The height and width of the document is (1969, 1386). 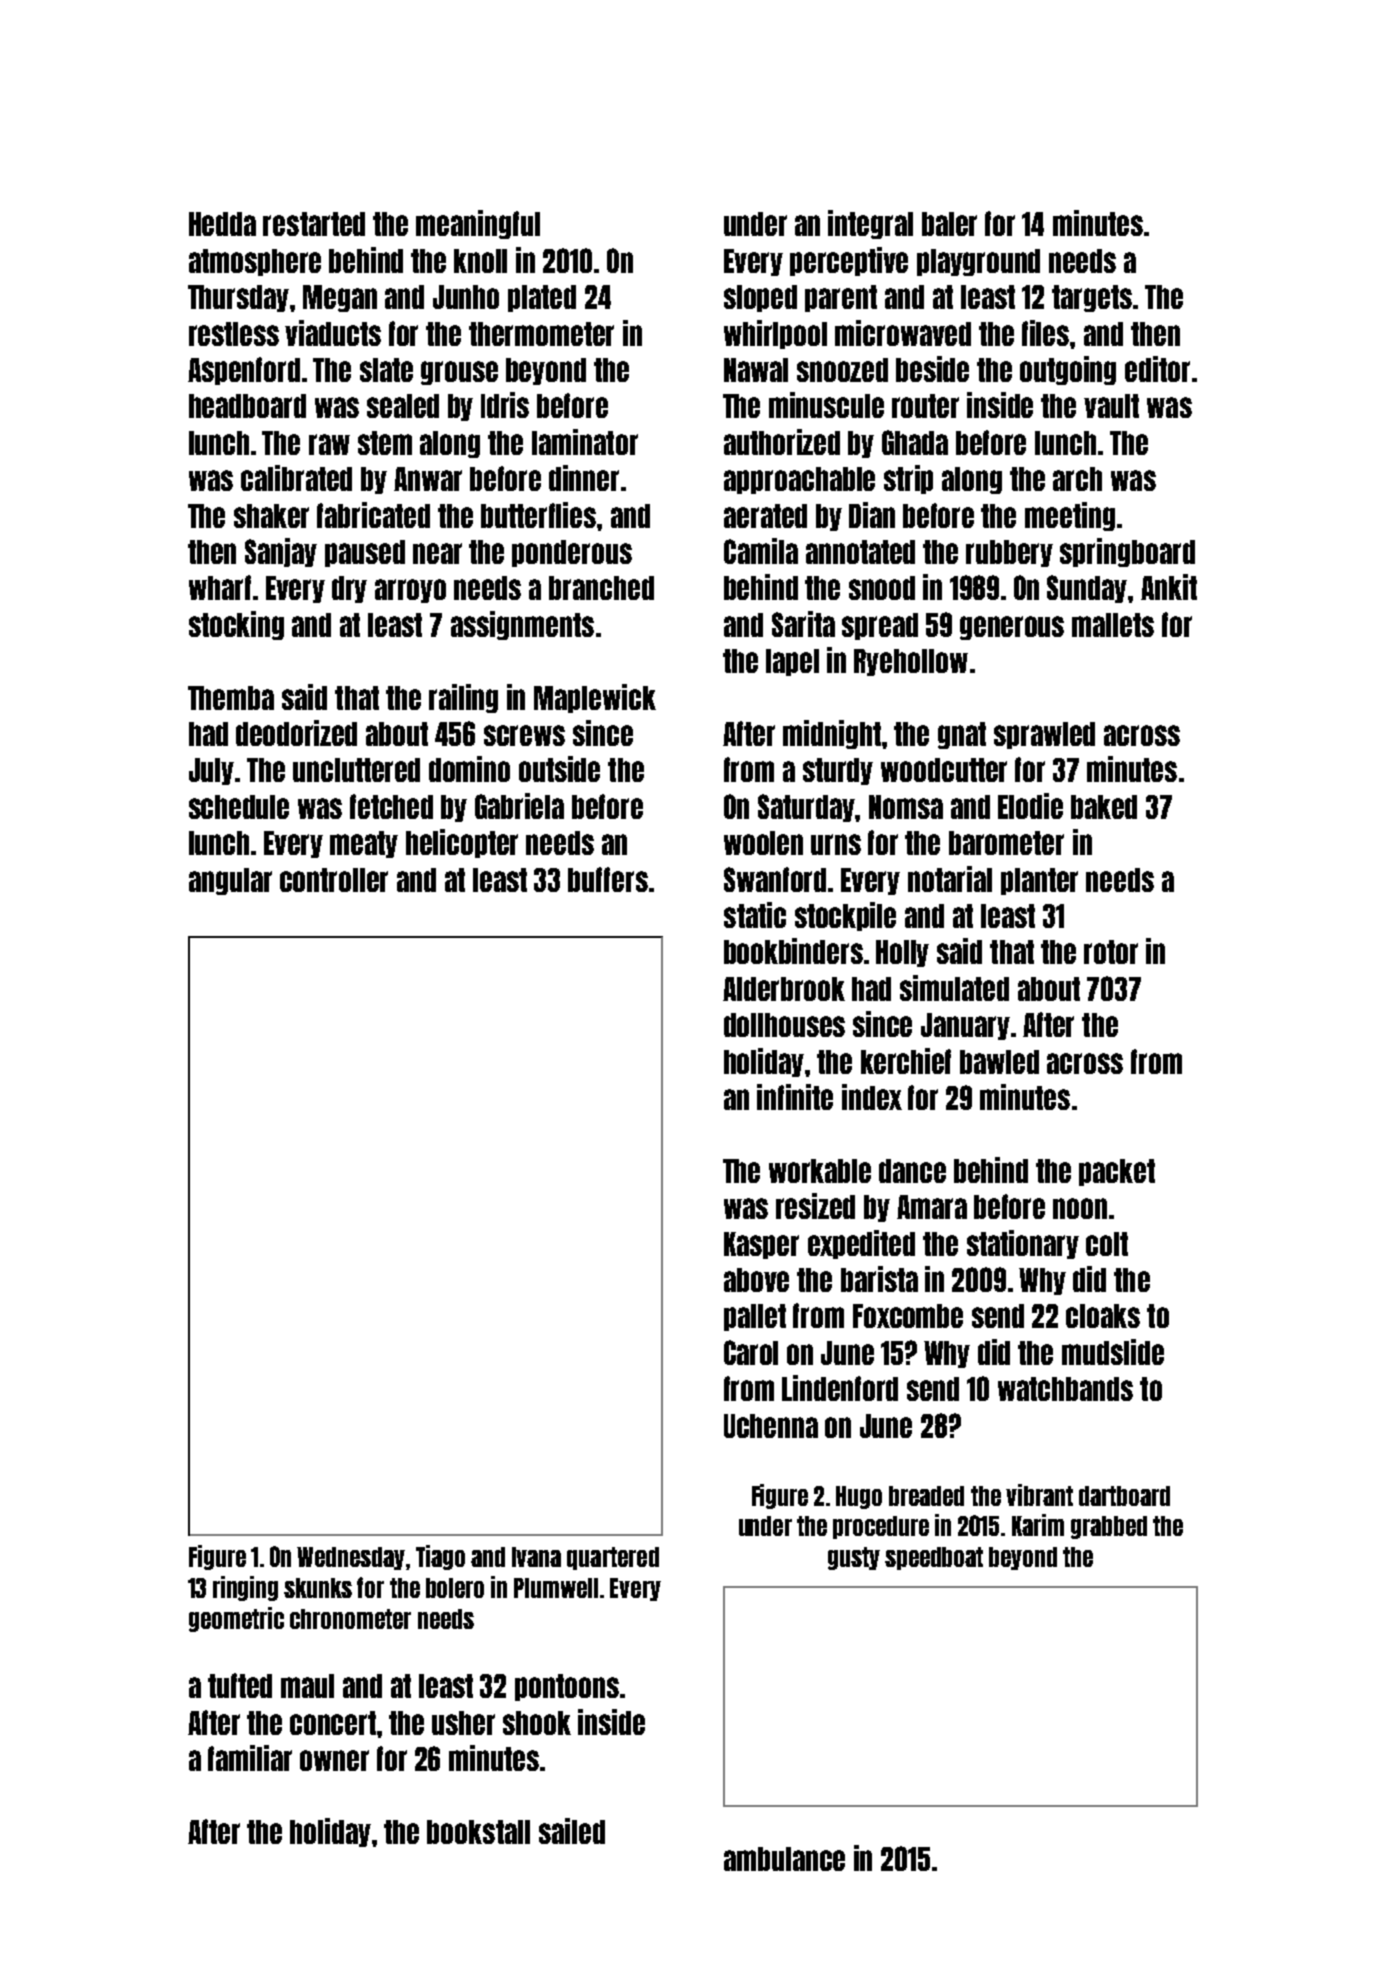 What do you see at coordinates (463, 1723) in the document?
I see `usher` at bounding box center [463, 1723].
